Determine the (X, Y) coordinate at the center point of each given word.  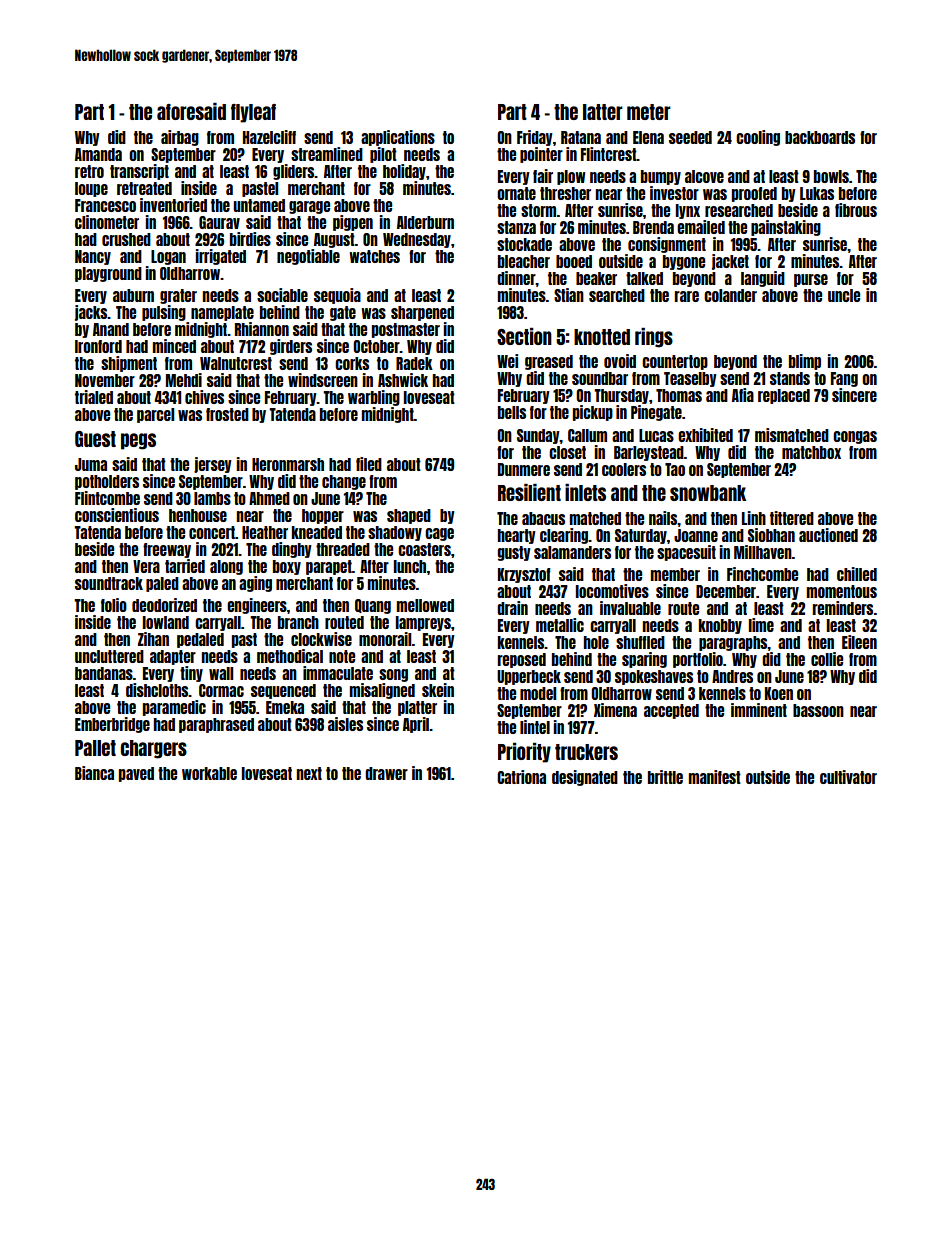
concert (212, 532)
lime (761, 625)
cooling (758, 138)
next (309, 773)
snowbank (708, 493)
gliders (294, 172)
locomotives (612, 591)
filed (369, 464)
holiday (404, 172)
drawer (386, 773)
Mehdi (184, 380)
